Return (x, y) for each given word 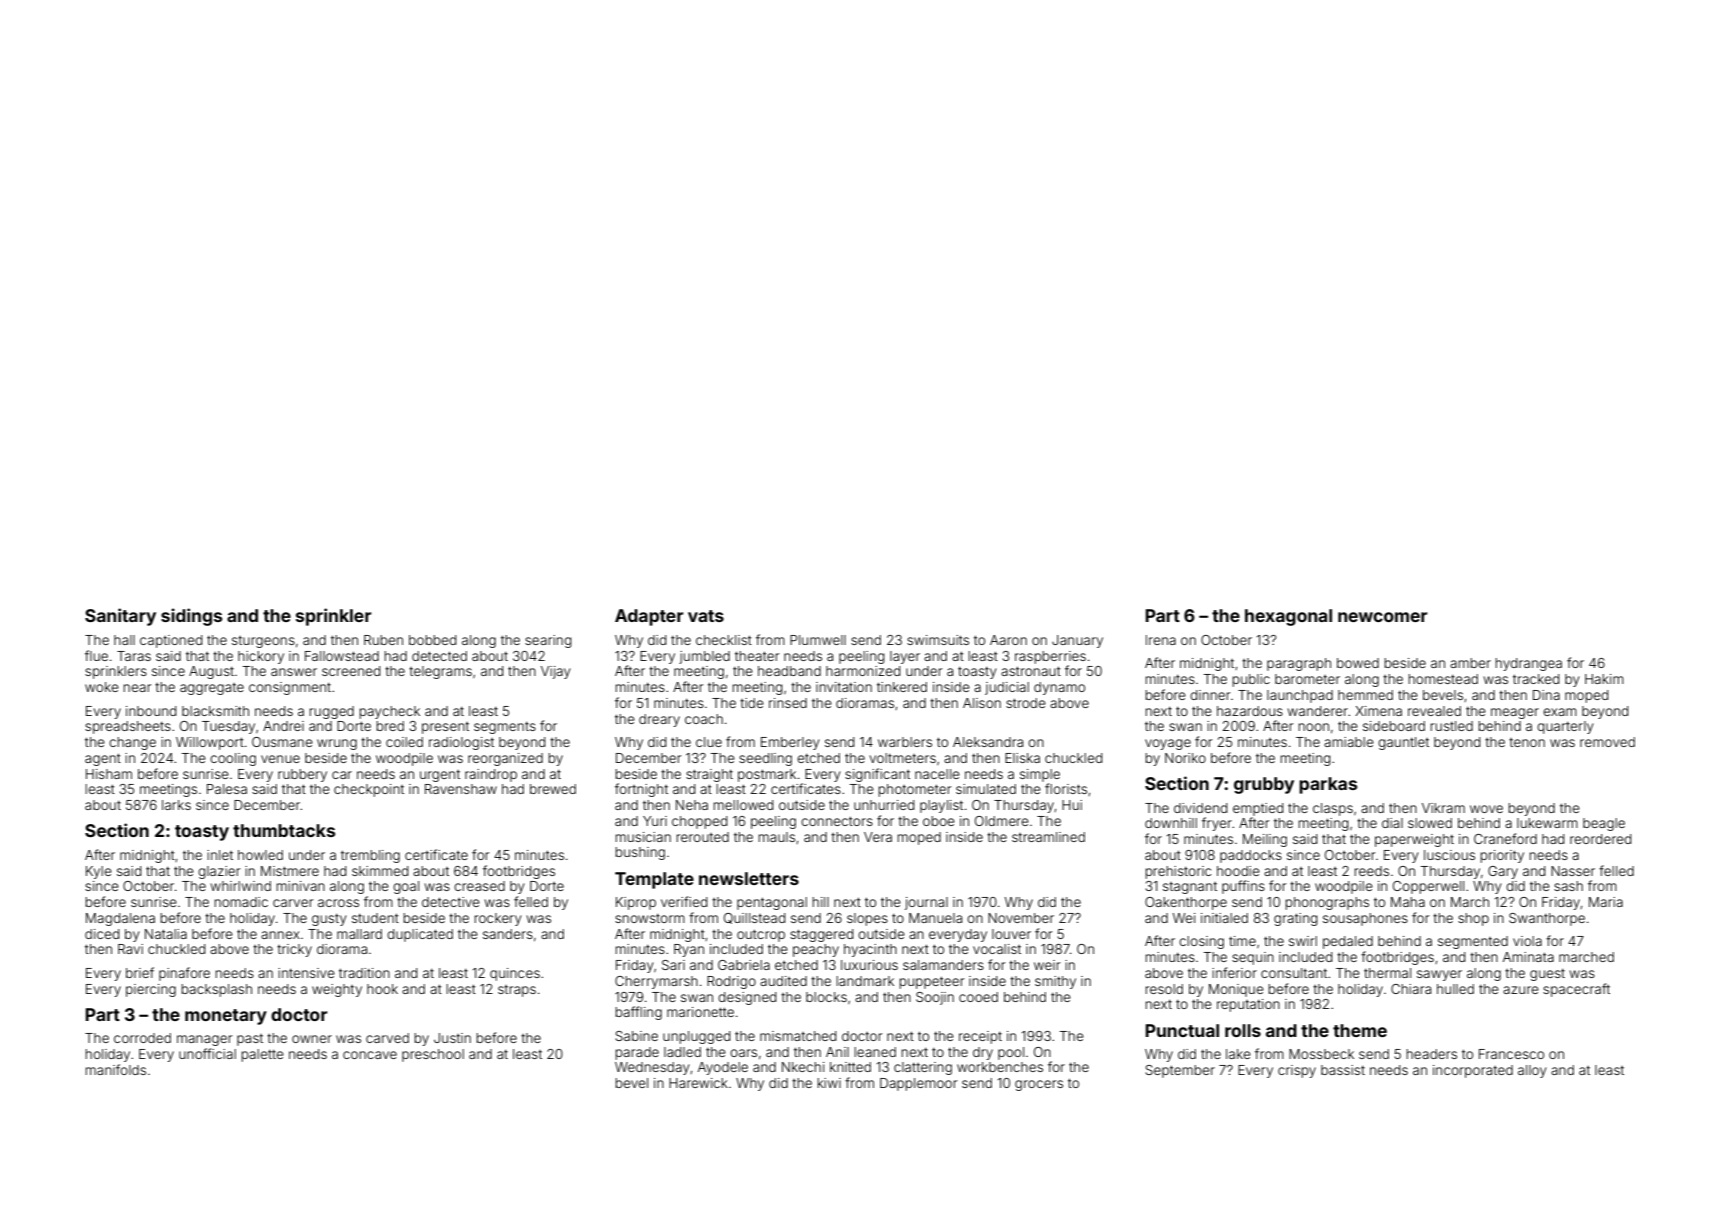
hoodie (1238, 871)
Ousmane (282, 742)
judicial (1007, 688)
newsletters (749, 878)
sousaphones (1365, 919)
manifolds (115, 1069)
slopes (867, 919)
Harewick (698, 1083)
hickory (261, 657)
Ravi (130, 949)
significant (877, 775)
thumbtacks (284, 830)
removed (1607, 742)
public (1251, 680)
